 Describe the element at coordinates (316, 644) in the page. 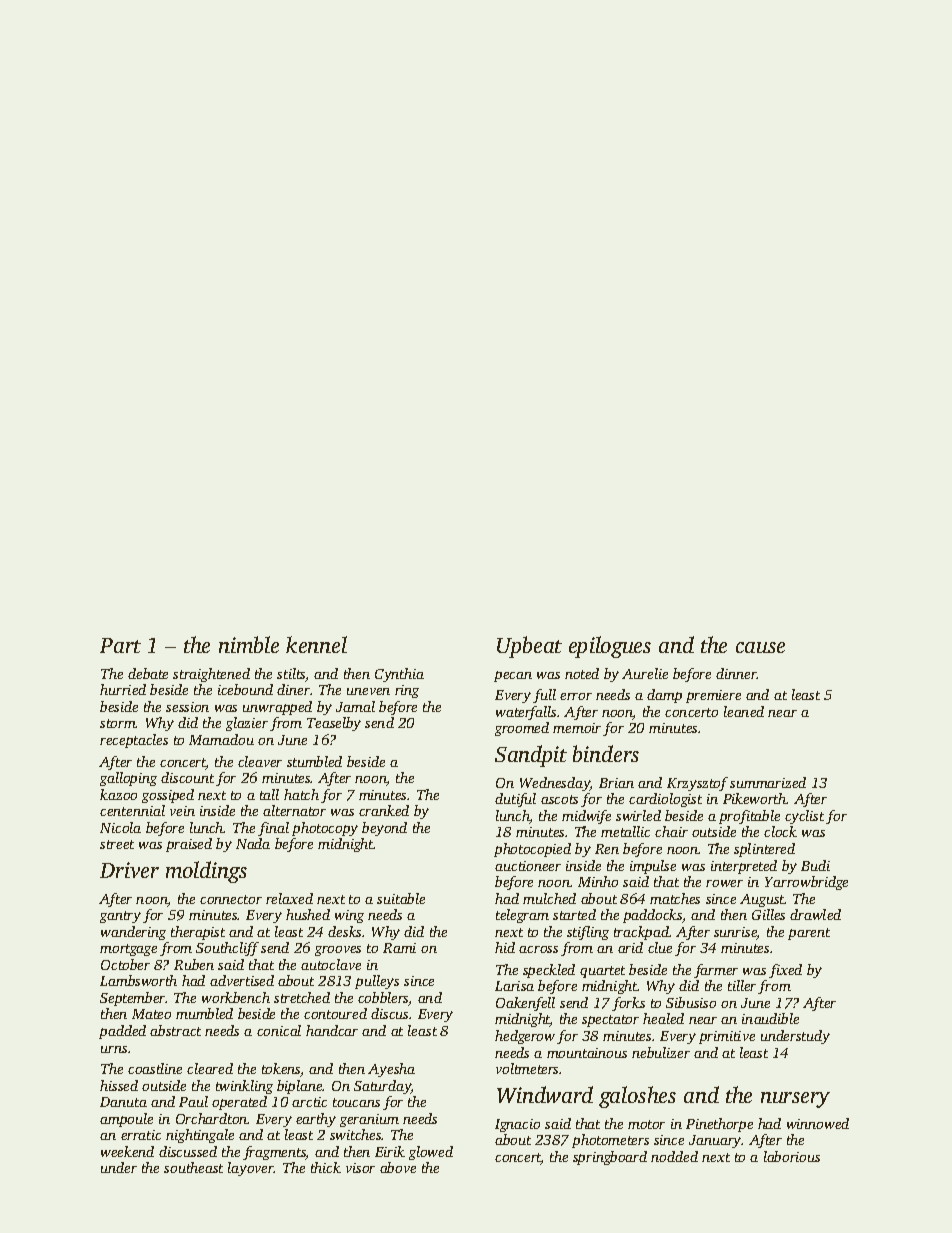

I see `kennel` at that location.
